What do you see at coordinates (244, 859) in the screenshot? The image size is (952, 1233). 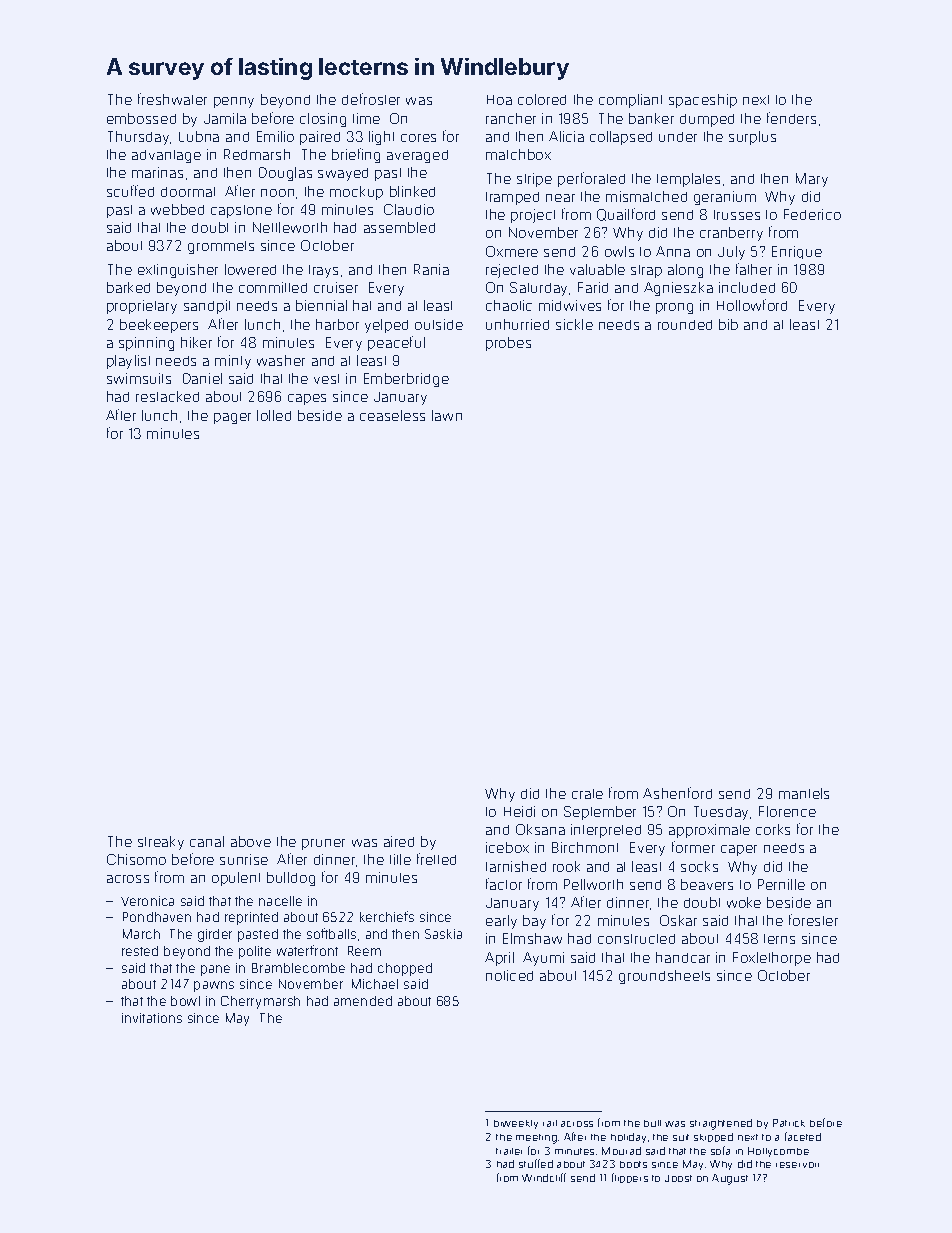 I see `sunrise` at bounding box center [244, 859].
